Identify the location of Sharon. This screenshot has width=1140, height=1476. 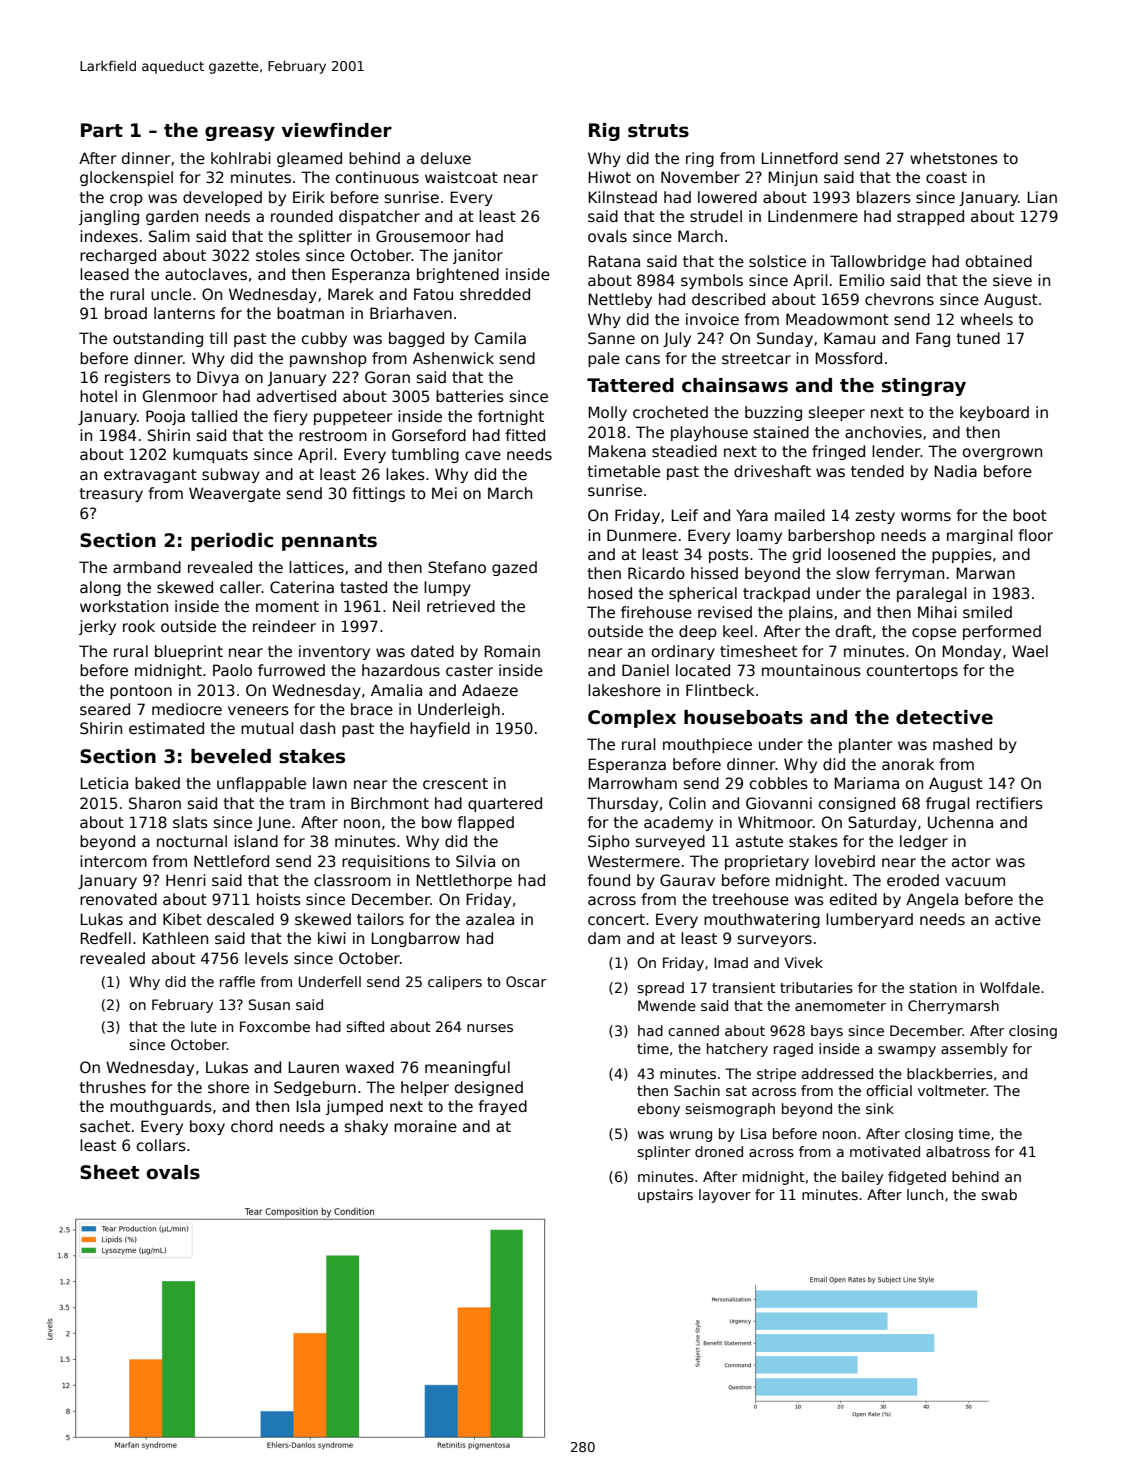
(155, 803).
